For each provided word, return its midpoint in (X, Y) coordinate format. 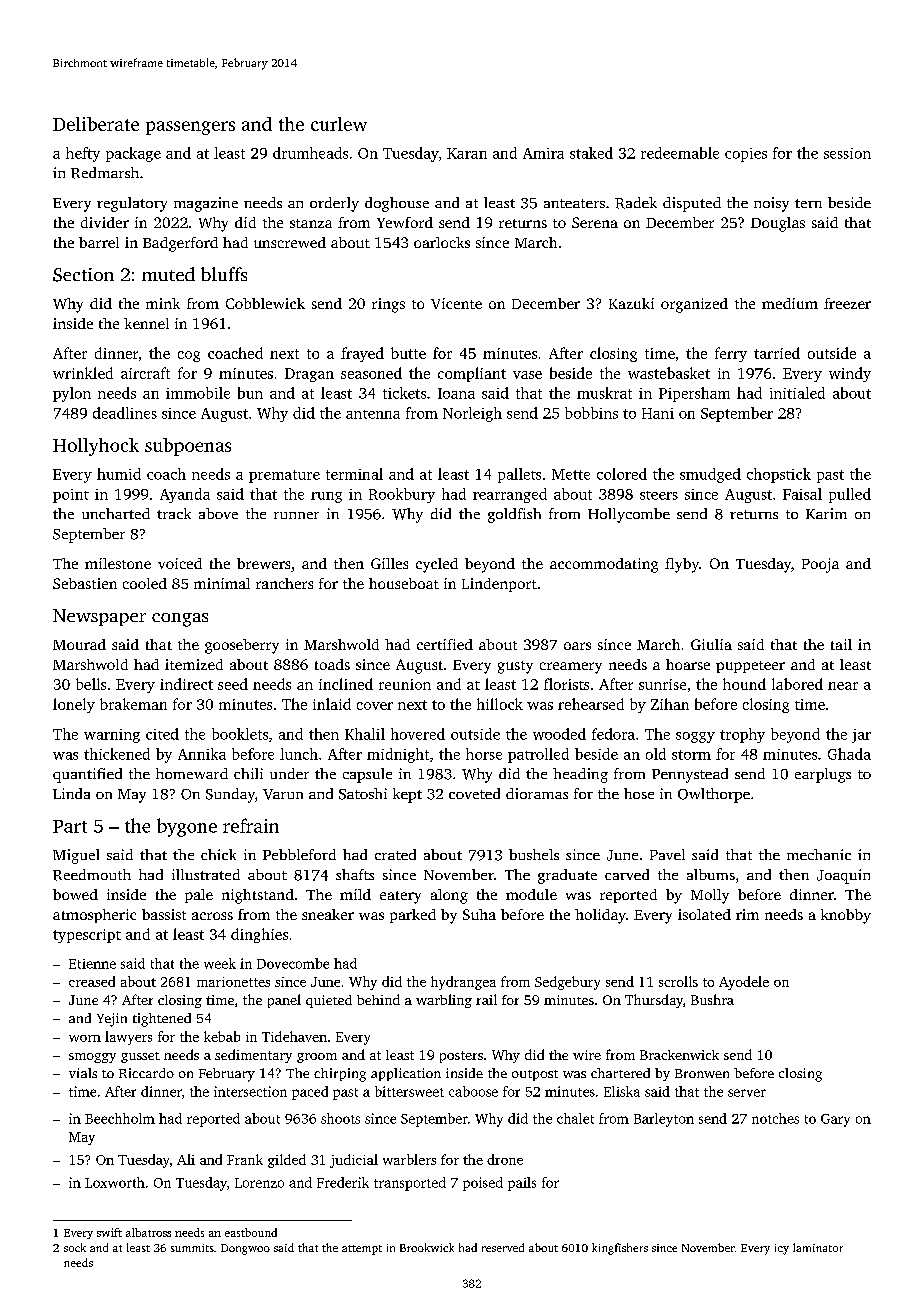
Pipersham (694, 394)
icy (782, 1249)
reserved (503, 1247)
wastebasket (669, 373)
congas (180, 620)
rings (388, 305)
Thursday (654, 1001)
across (212, 916)
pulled (850, 495)
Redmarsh (105, 173)
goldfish (514, 515)
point (71, 496)
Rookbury (402, 495)
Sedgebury (567, 983)
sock (75, 1247)
